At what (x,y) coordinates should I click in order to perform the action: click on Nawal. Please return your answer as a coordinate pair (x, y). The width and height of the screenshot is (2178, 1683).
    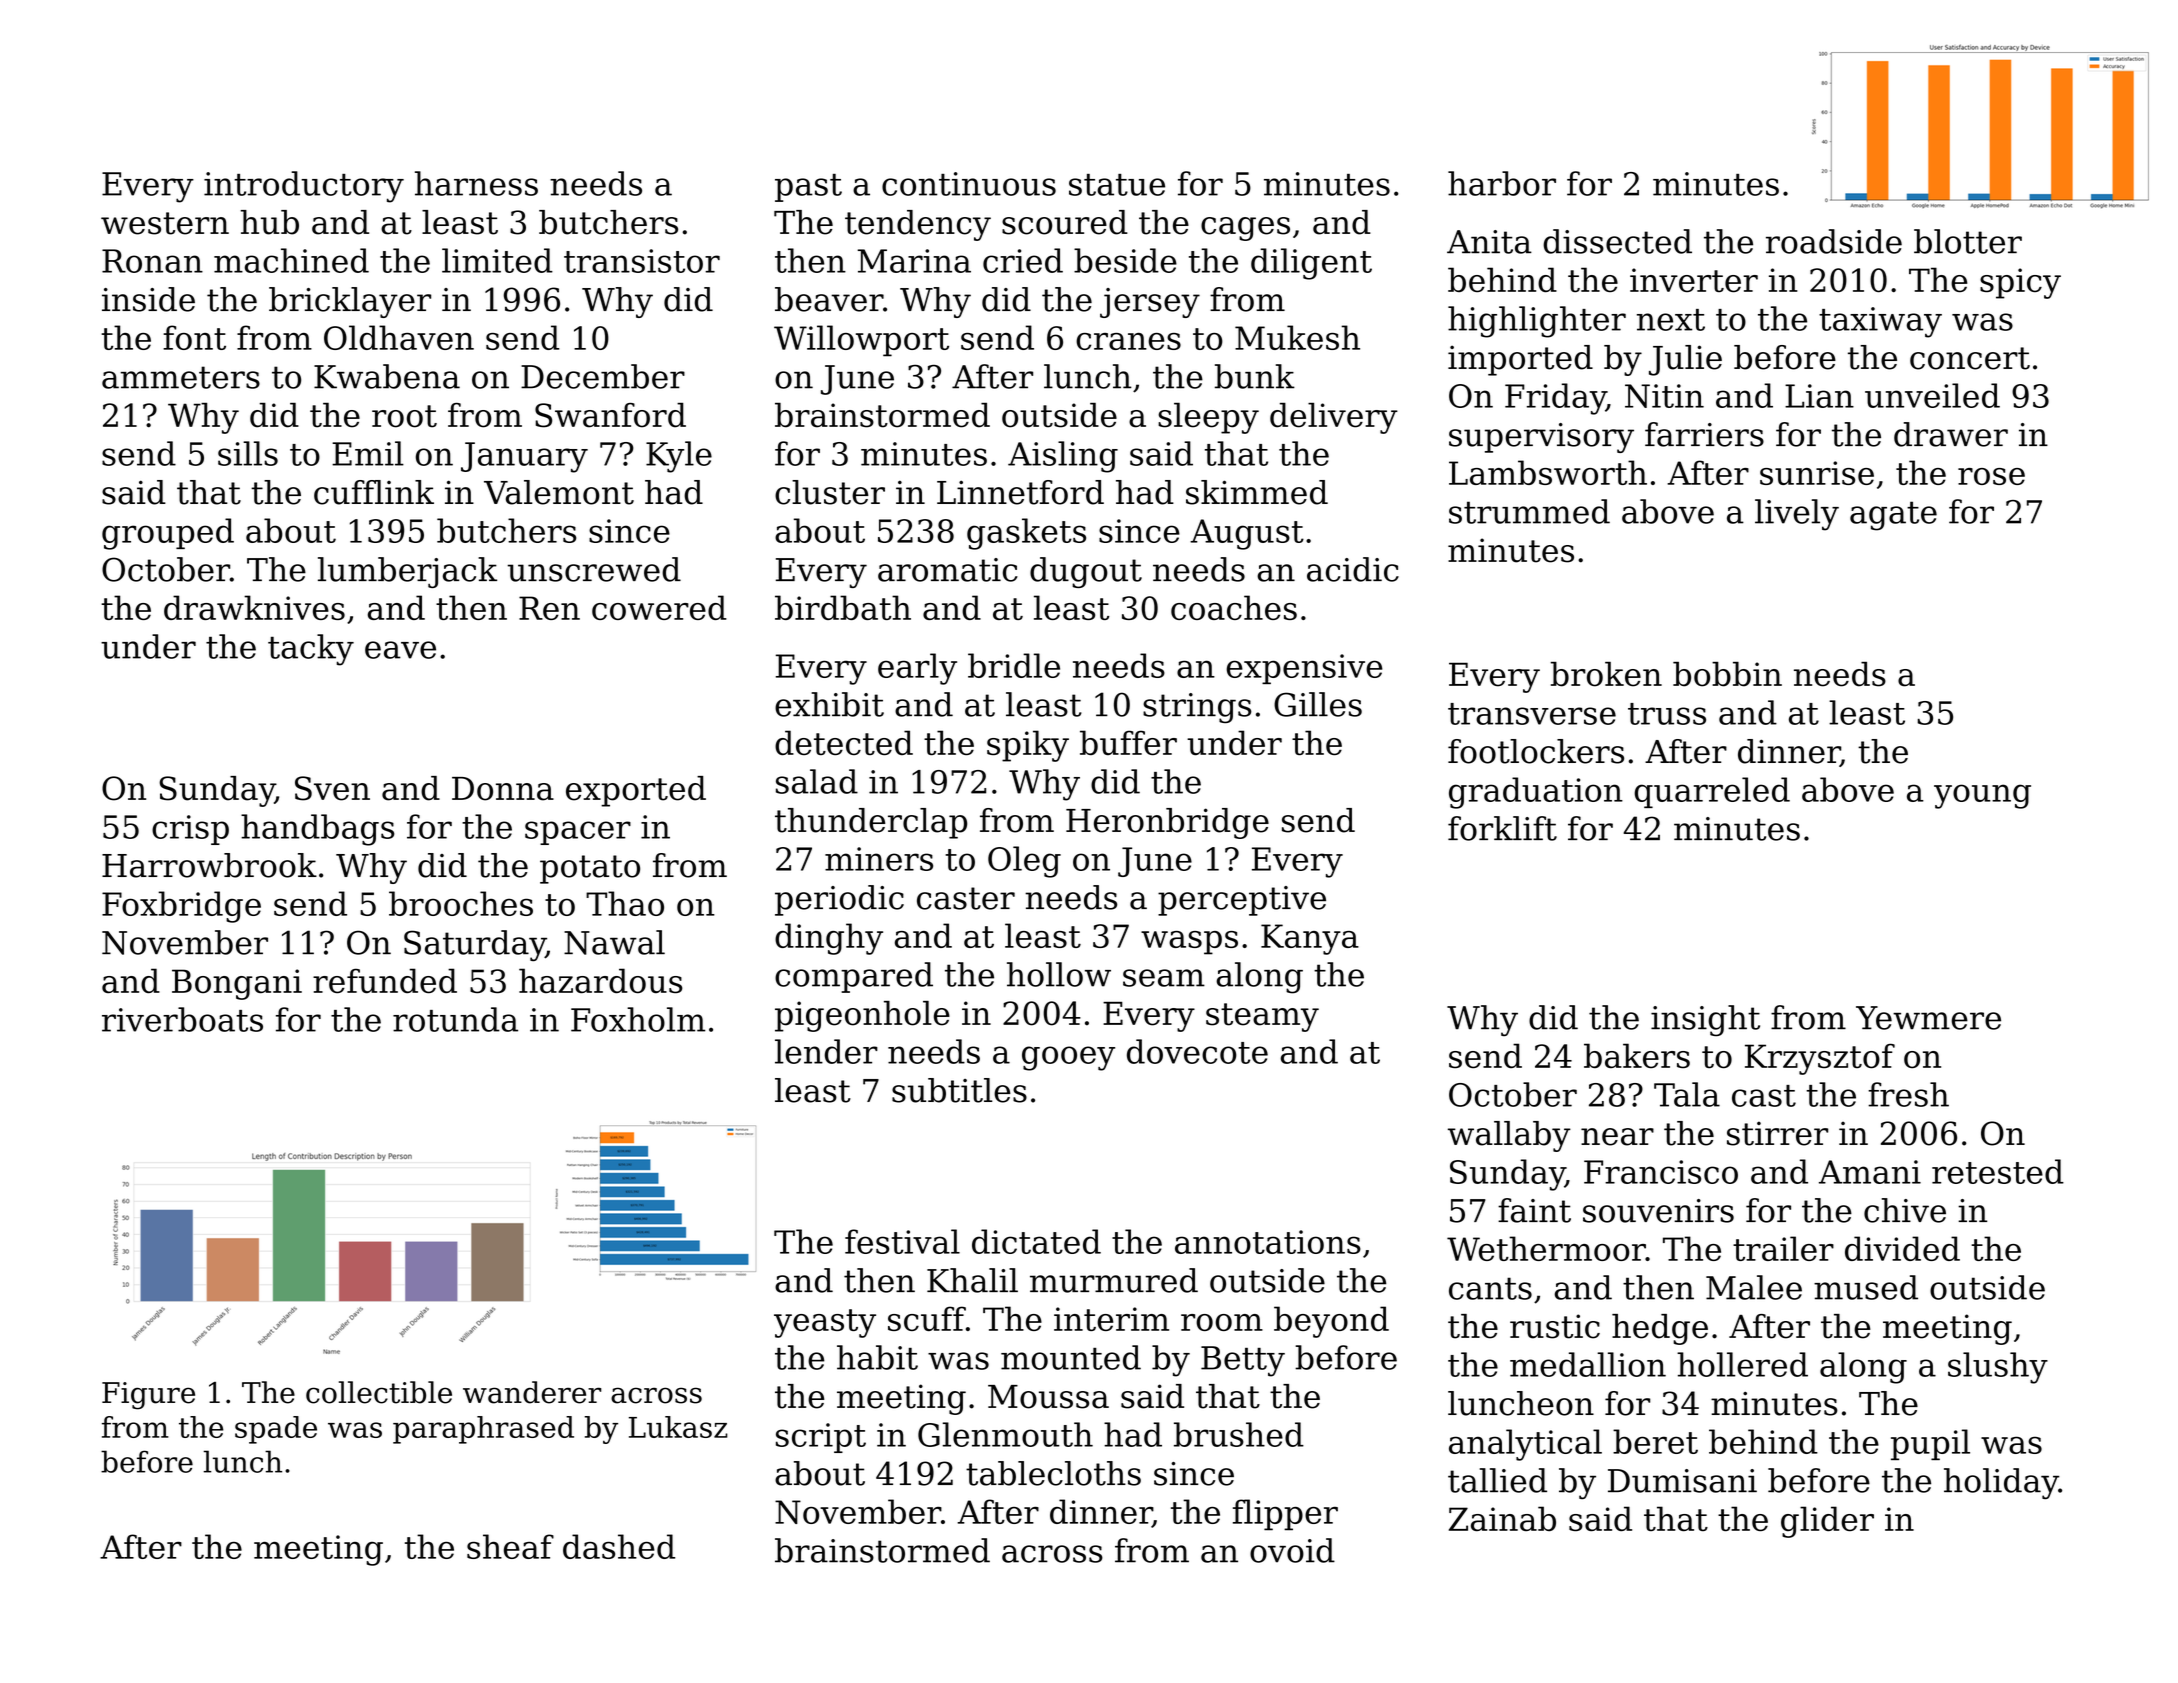
    Looking at the image, I should click on (614, 942).
